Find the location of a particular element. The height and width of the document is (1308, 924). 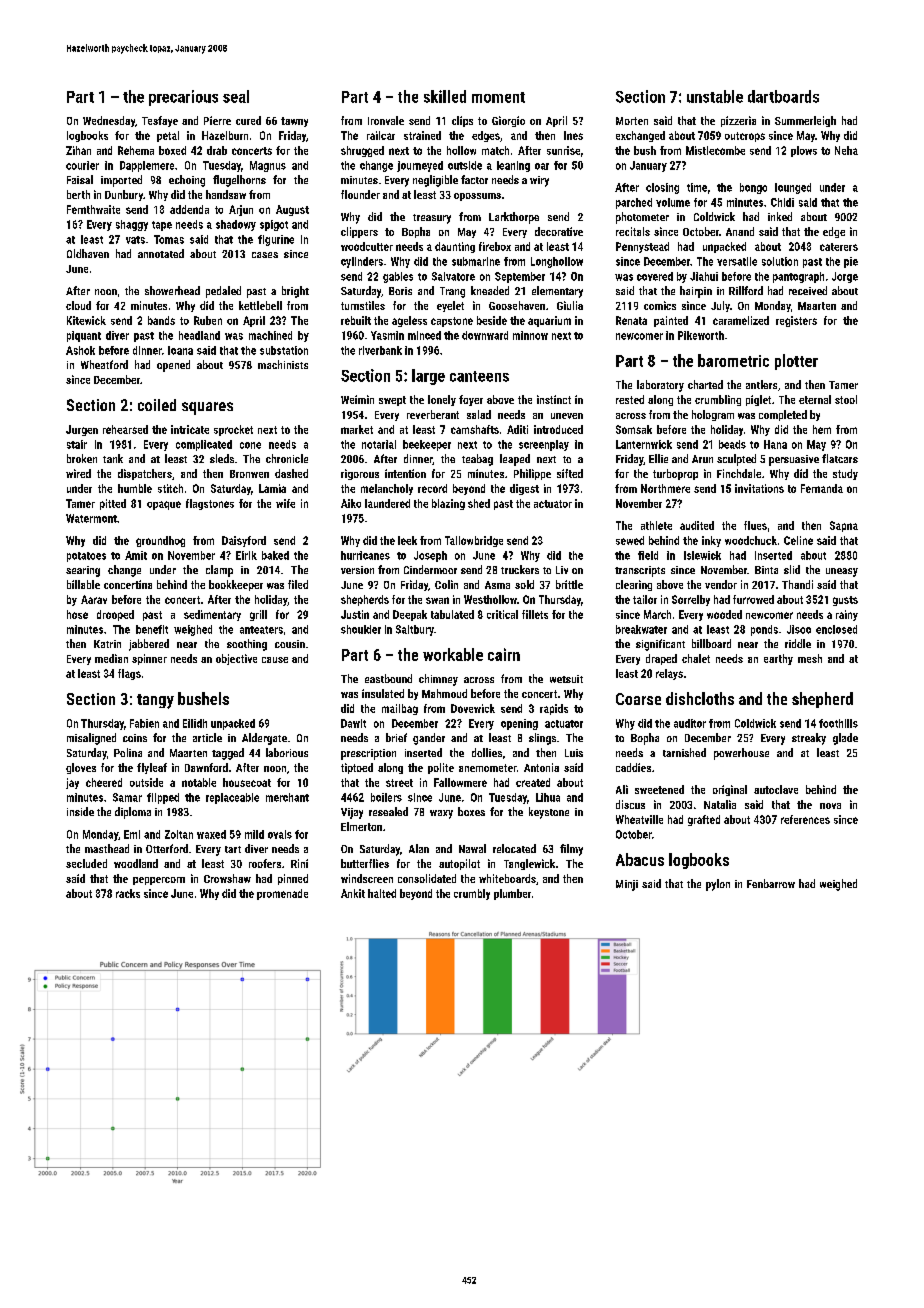

bands is located at coordinates (161, 320).
